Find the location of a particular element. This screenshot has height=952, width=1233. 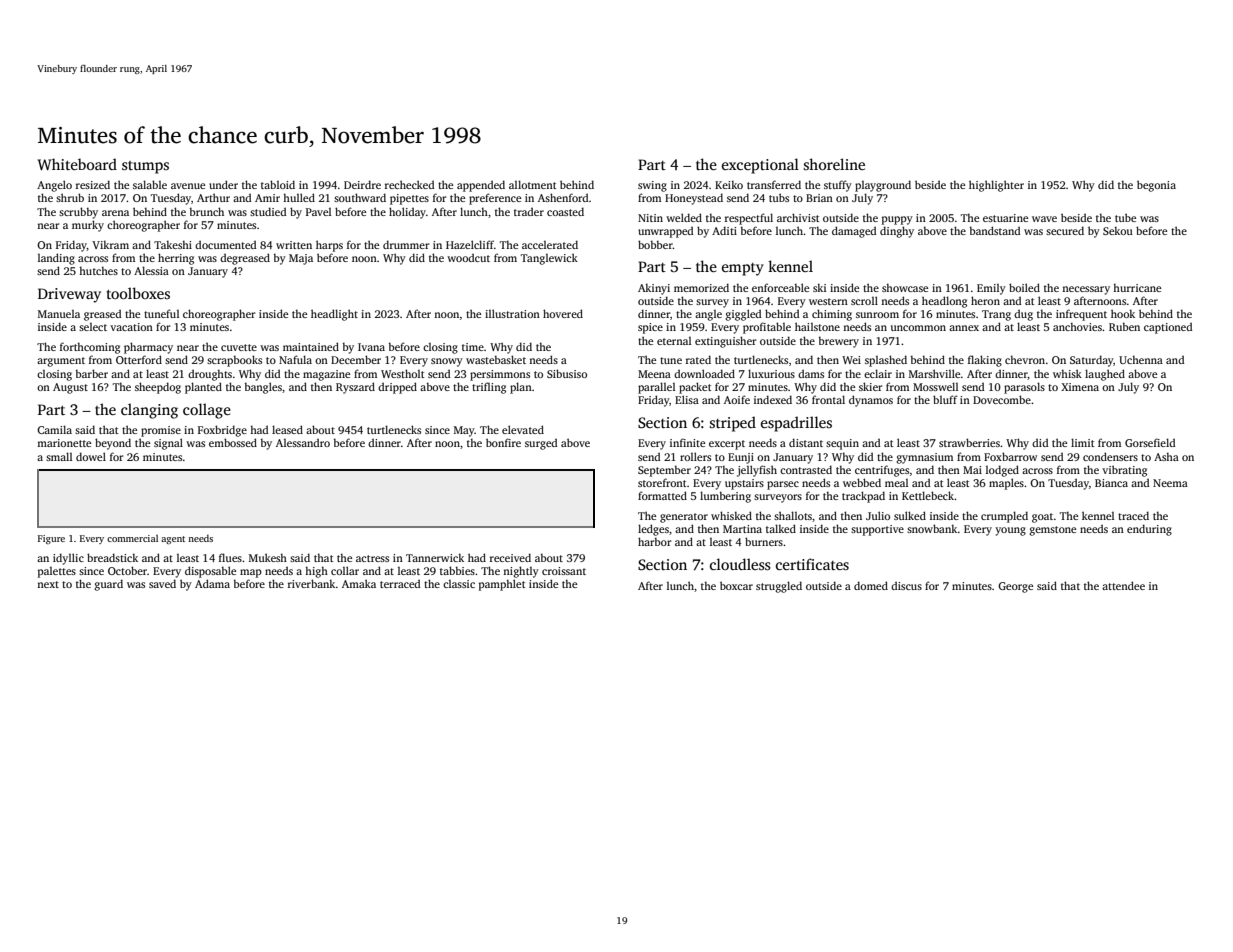

snowy is located at coordinates (447, 362).
